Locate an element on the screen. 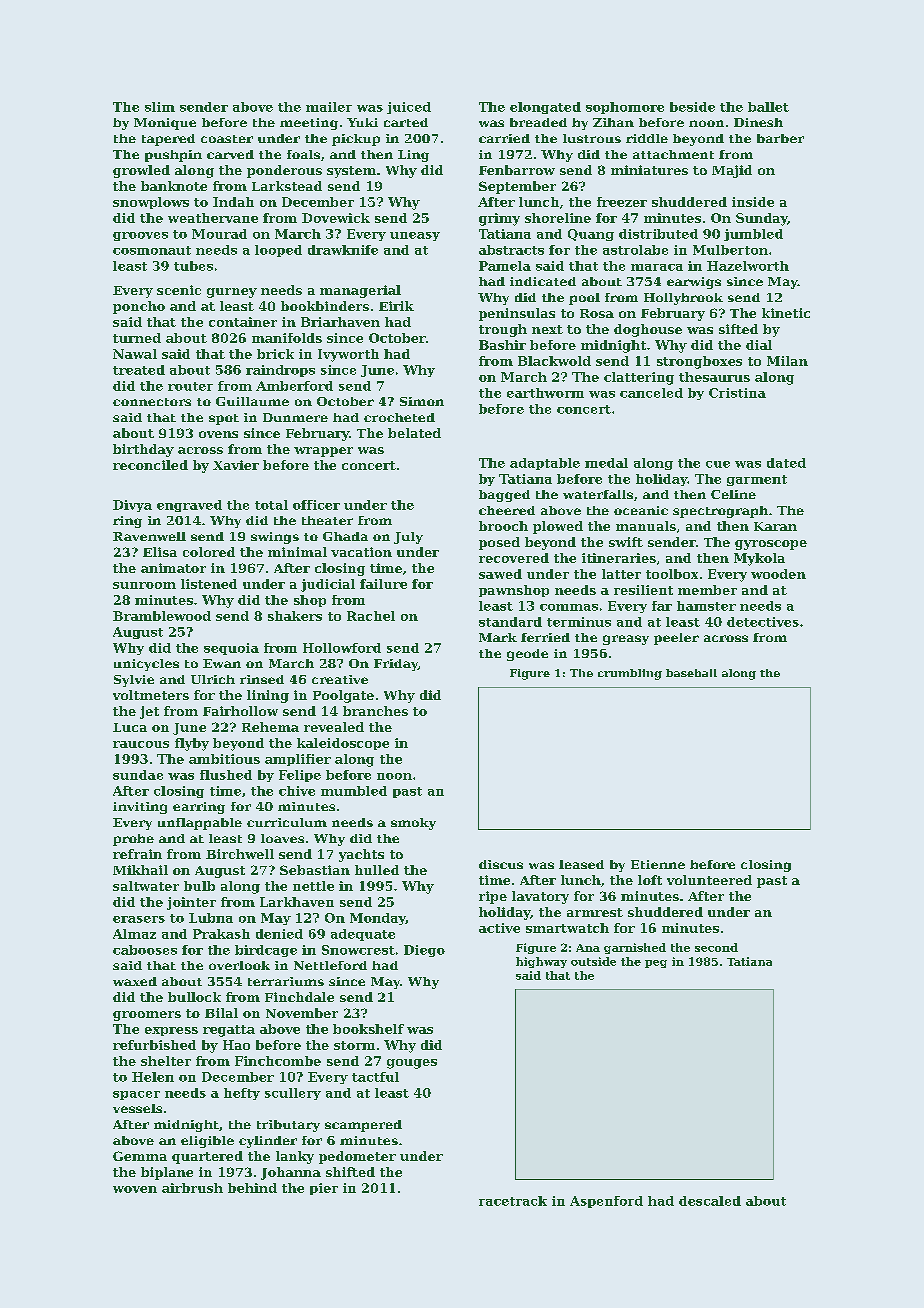  cylinder is located at coordinates (268, 1142).
